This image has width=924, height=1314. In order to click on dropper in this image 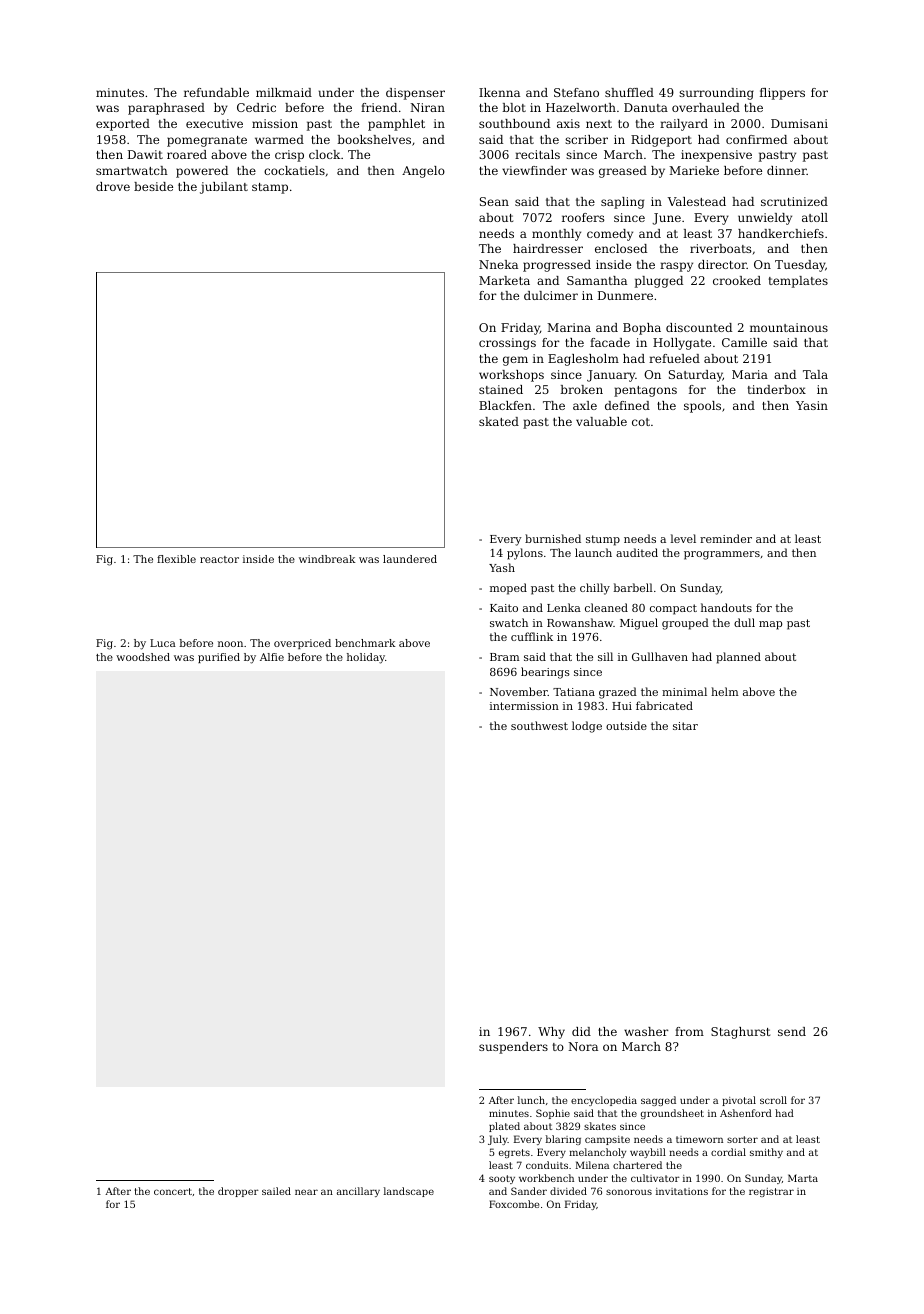, I will do `click(238, 1192)`.
